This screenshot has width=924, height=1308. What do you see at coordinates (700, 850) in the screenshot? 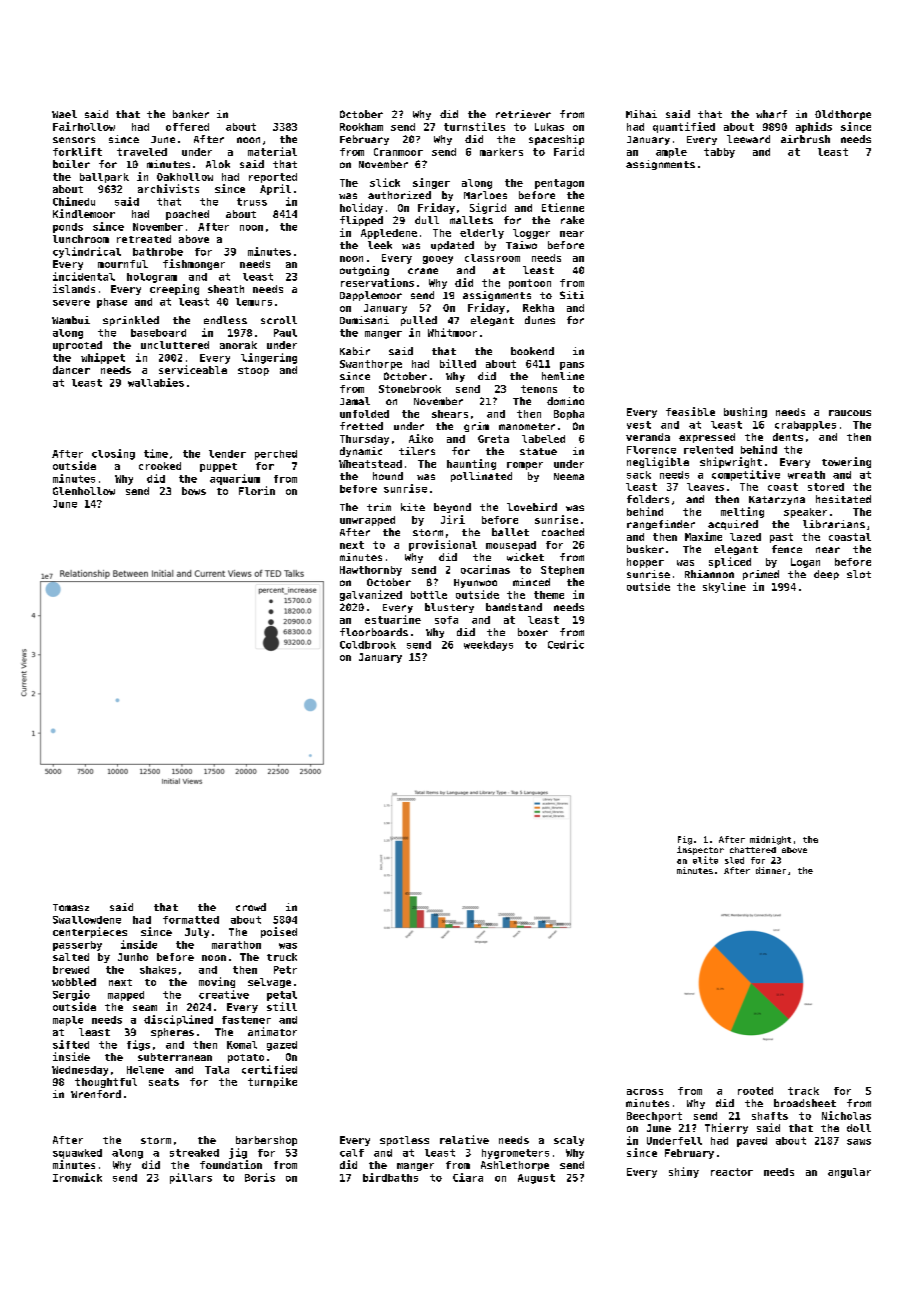
I see `inspector` at bounding box center [700, 850].
